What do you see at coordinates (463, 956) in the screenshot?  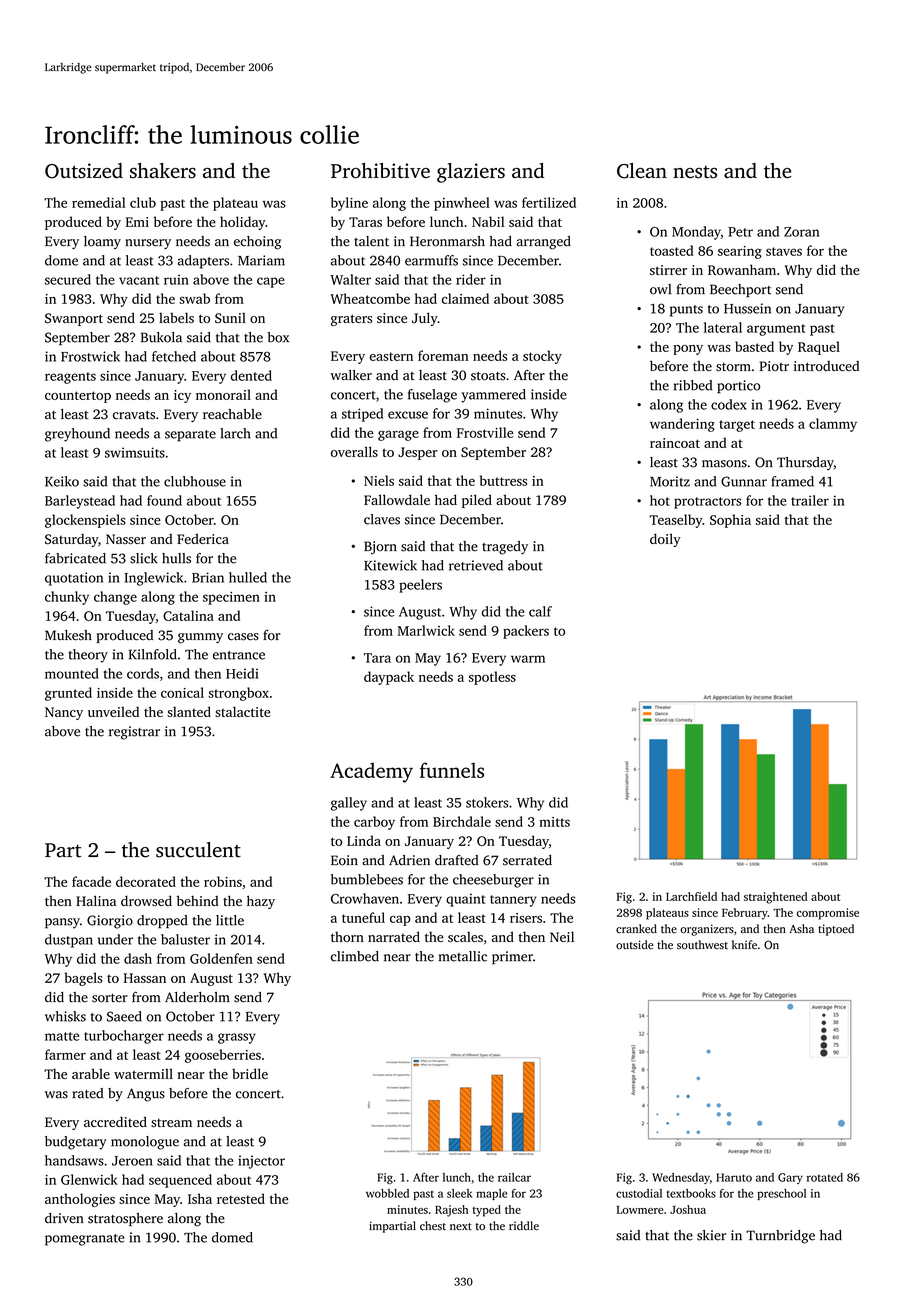 I see `metallic` at bounding box center [463, 956].
